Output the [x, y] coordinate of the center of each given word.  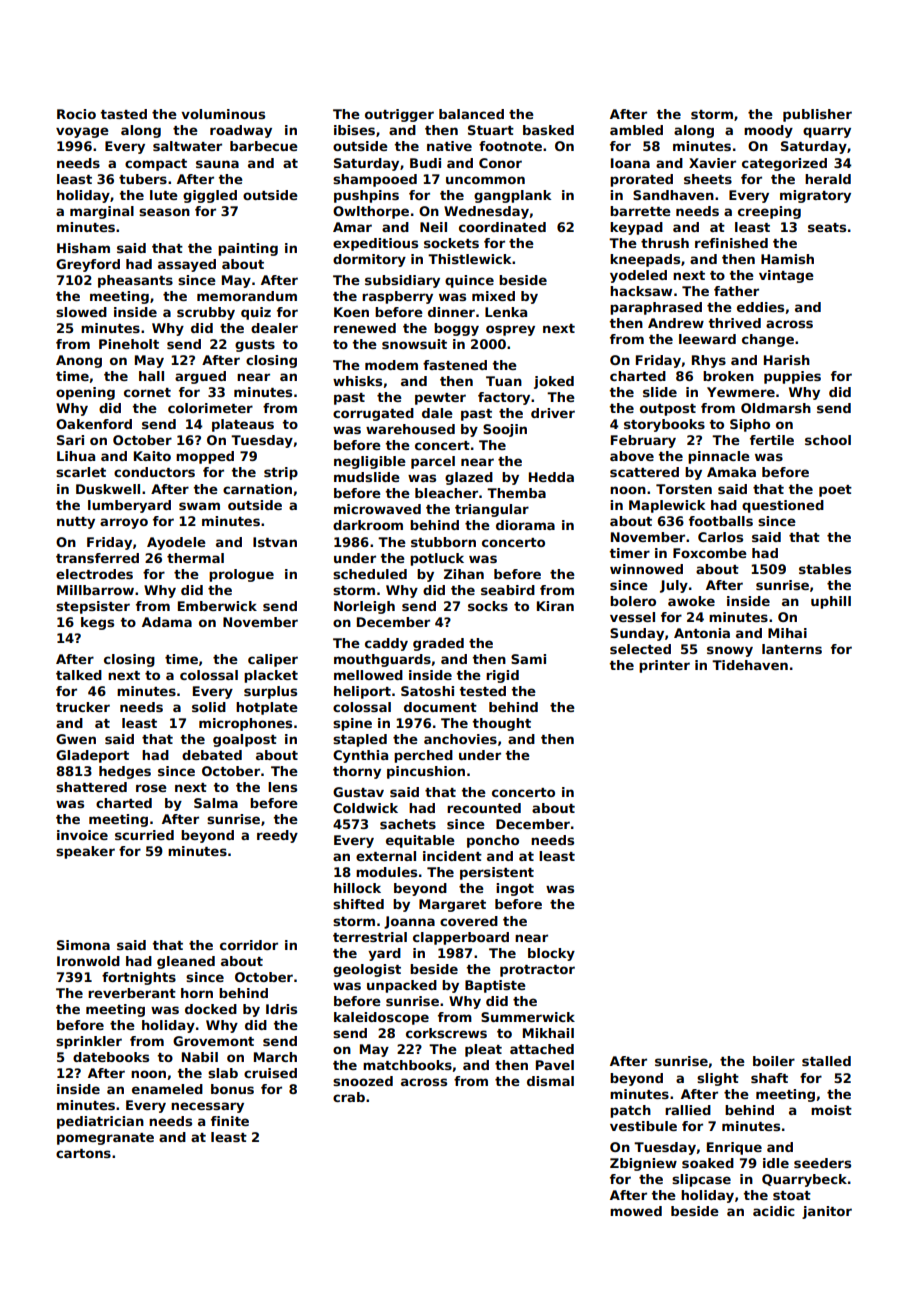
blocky [551, 954]
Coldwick [365, 808]
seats [827, 227]
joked [554, 382]
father [736, 291]
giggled [210, 196]
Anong [79, 361]
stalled [826, 1061]
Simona [83, 945]
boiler [774, 1061]
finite [230, 1121]
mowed [636, 1211]
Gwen [76, 739]
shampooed [375, 180]
